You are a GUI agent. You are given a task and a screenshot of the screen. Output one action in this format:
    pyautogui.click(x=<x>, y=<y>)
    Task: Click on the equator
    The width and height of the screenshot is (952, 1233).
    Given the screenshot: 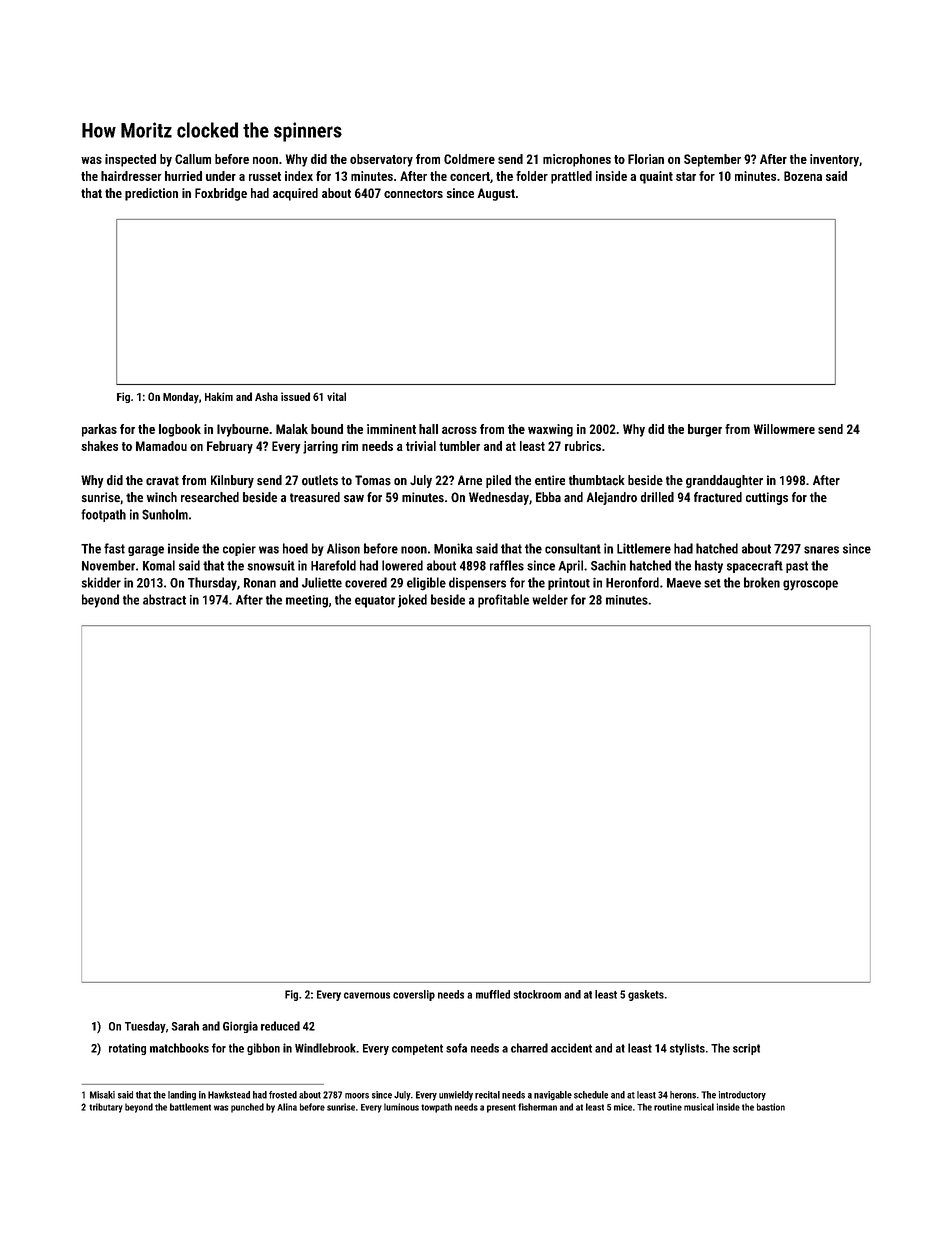 What is the action you would take?
    pyautogui.click(x=375, y=602)
